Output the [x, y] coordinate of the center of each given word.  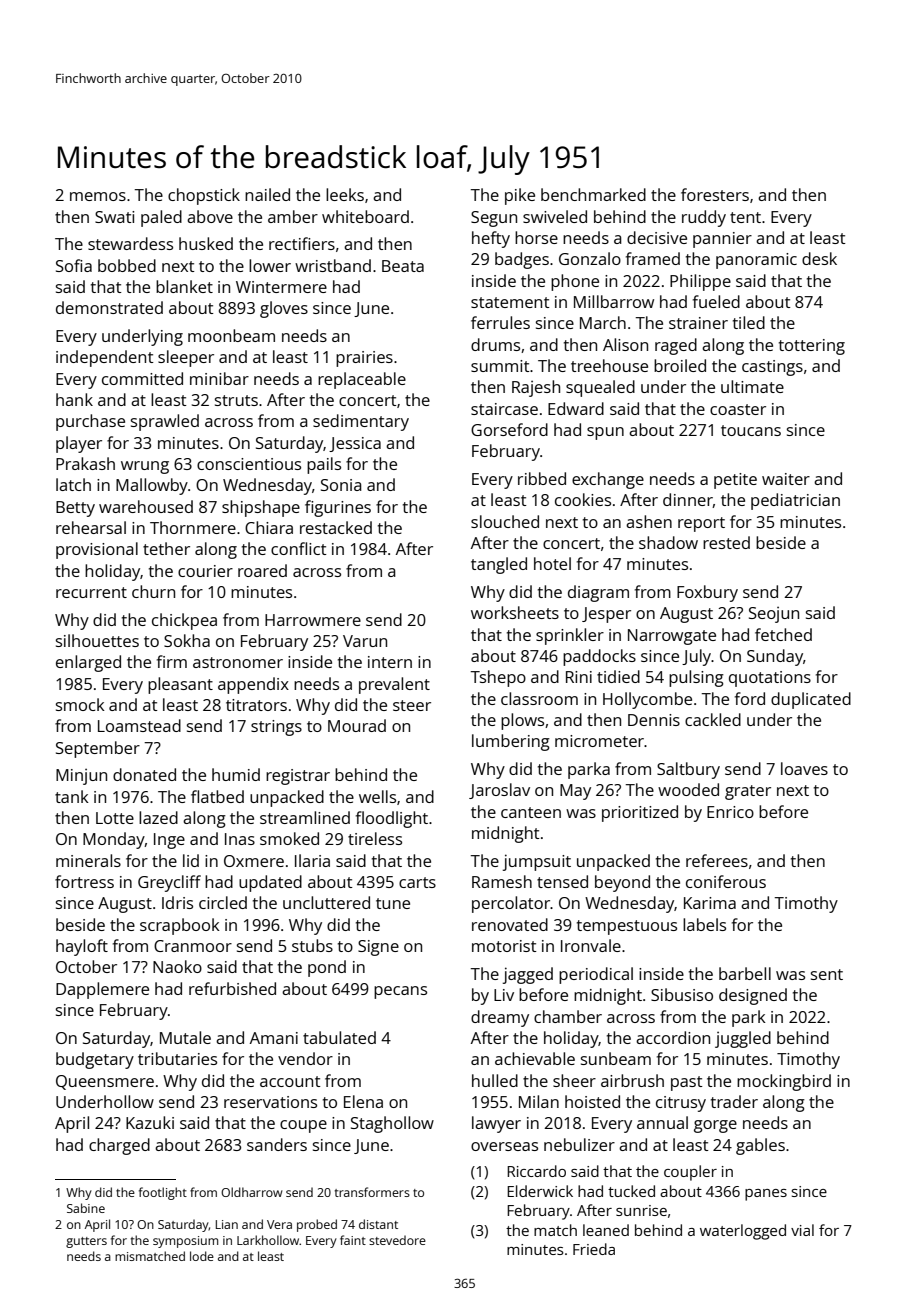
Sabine [86, 1208]
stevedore [397, 1240]
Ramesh [502, 881]
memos [98, 196]
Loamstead [139, 725]
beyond [622, 883]
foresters [715, 194]
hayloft [82, 947]
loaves [804, 768]
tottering [812, 347]
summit [500, 366]
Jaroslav [499, 791]
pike [520, 196]
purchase [90, 422]
